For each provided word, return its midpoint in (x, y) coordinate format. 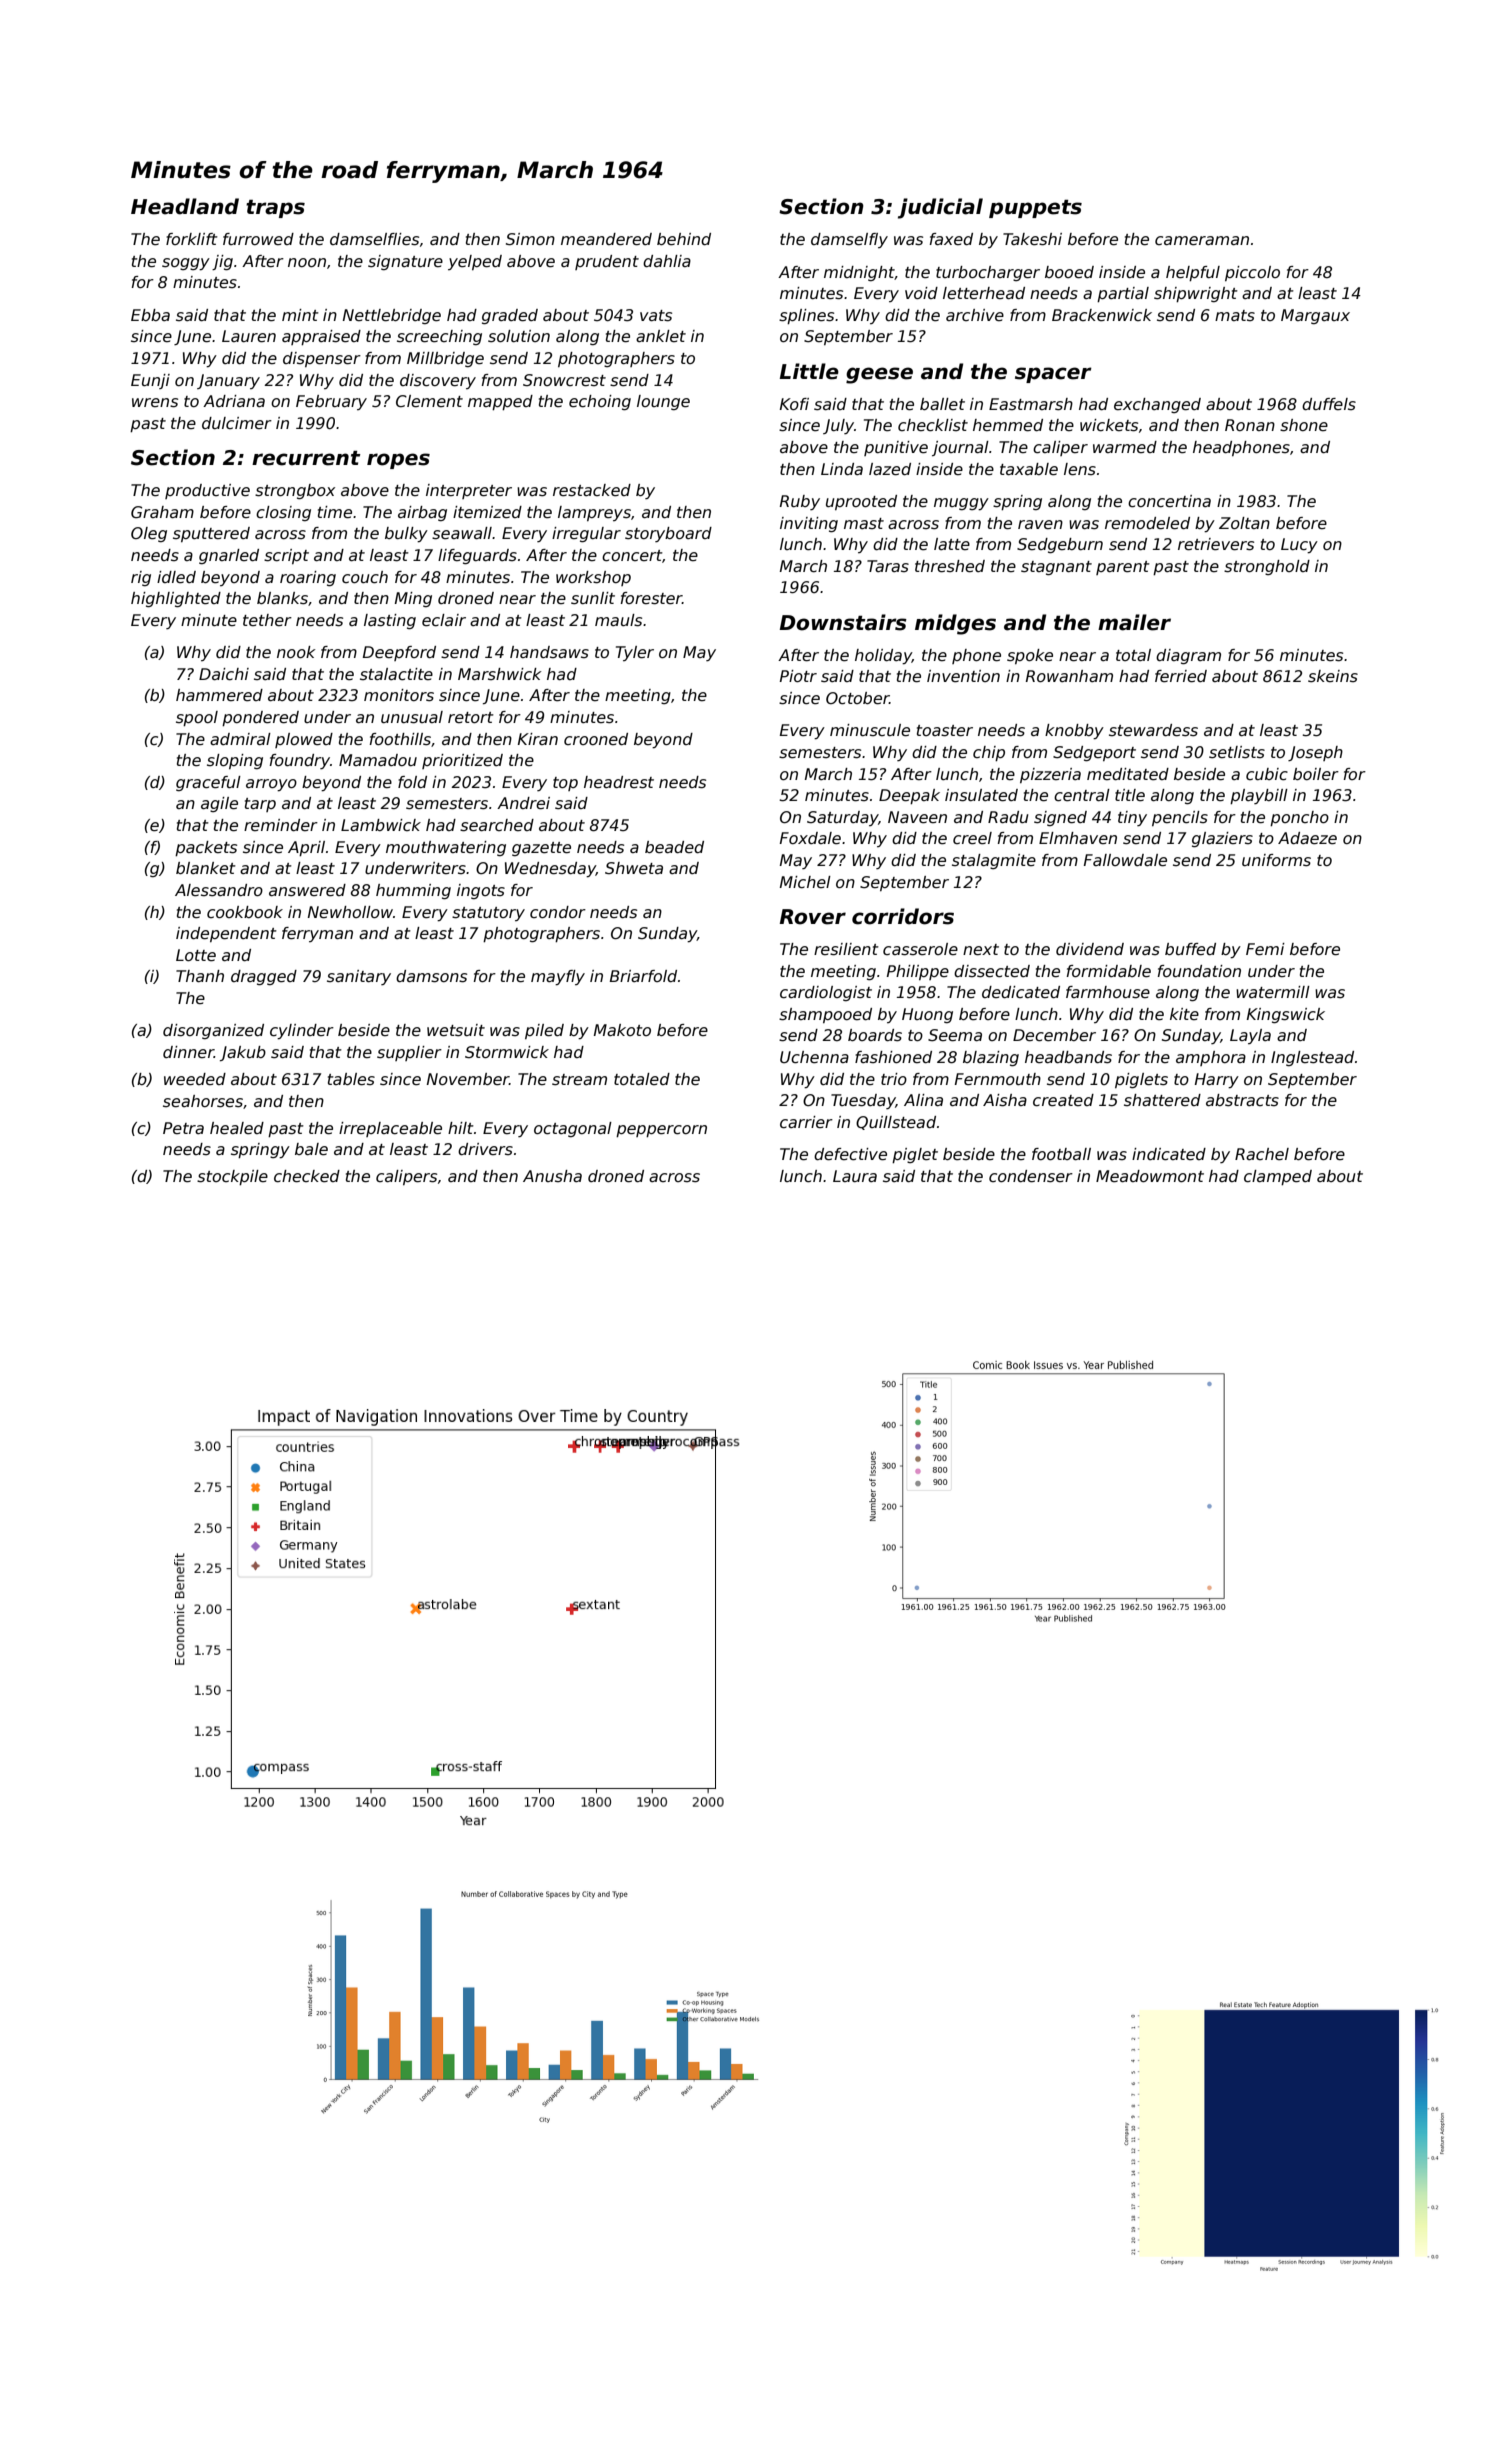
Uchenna (814, 1057)
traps (275, 209)
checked (307, 1176)
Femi (1265, 949)
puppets (1035, 209)
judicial (940, 208)
